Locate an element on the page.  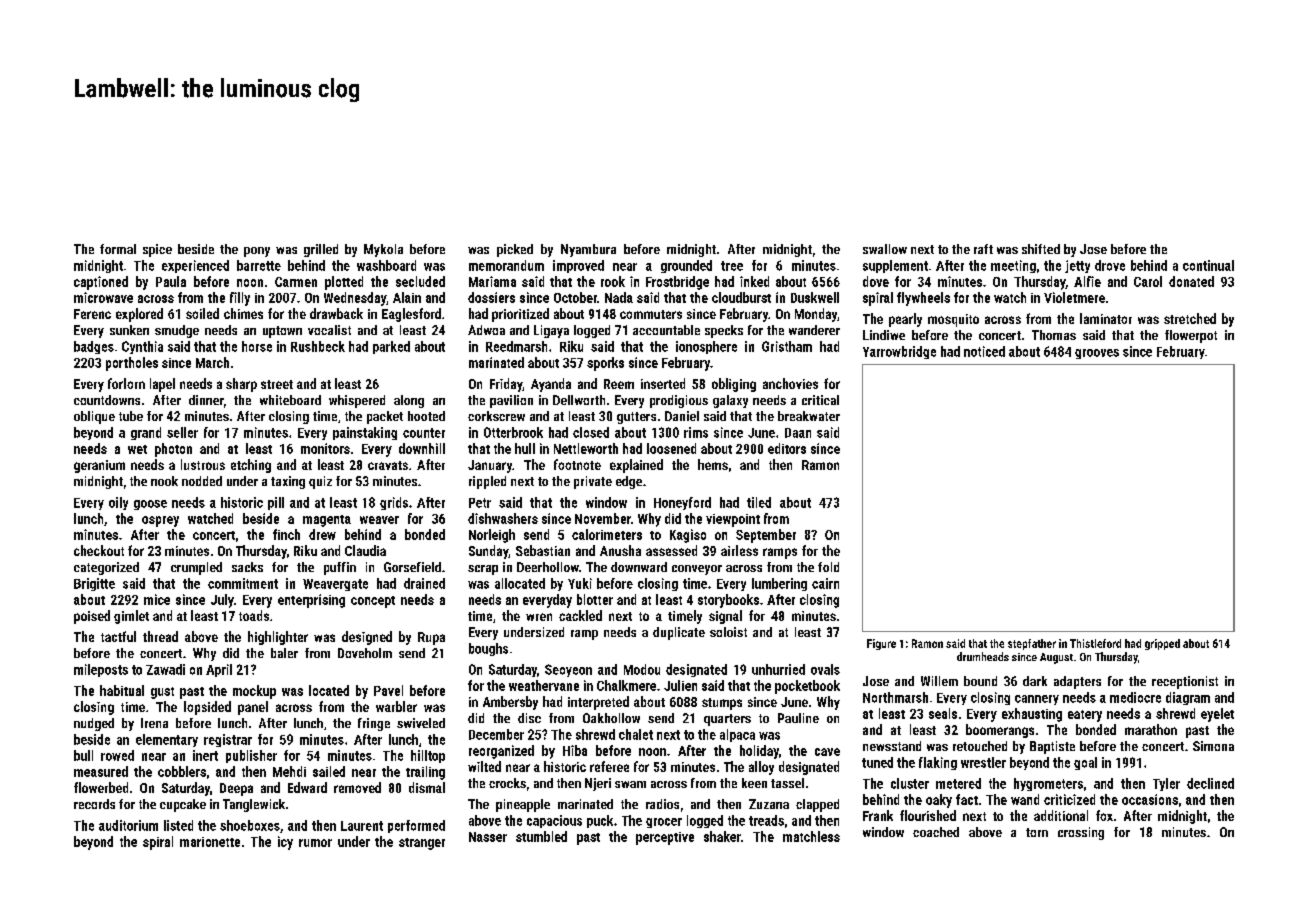
grooves is located at coordinates (1097, 354).
